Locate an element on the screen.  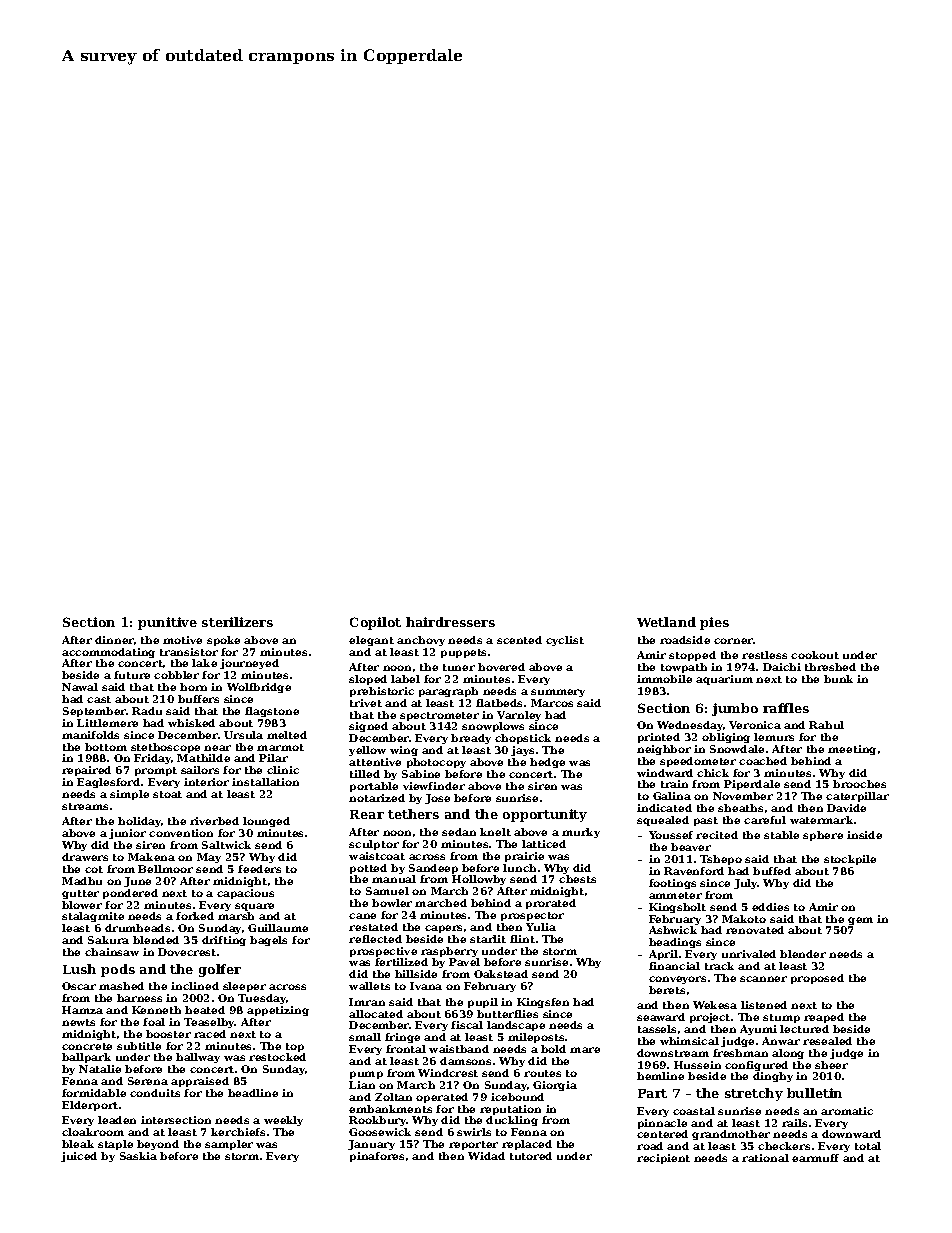
leaden is located at coordinates (117, 1120).
